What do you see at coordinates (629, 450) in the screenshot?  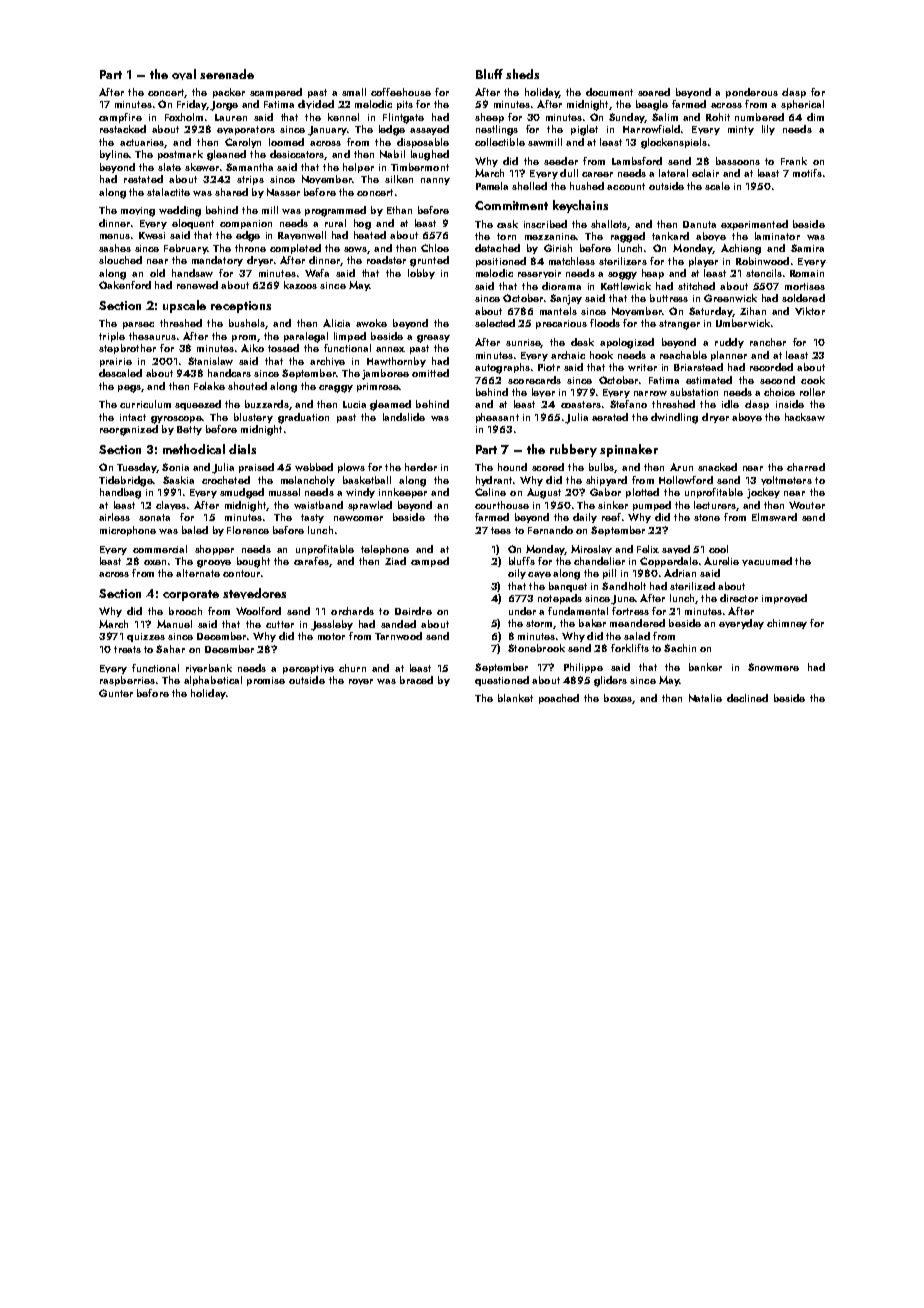 I see `spinnaker` at bounding box center [629, 450].
